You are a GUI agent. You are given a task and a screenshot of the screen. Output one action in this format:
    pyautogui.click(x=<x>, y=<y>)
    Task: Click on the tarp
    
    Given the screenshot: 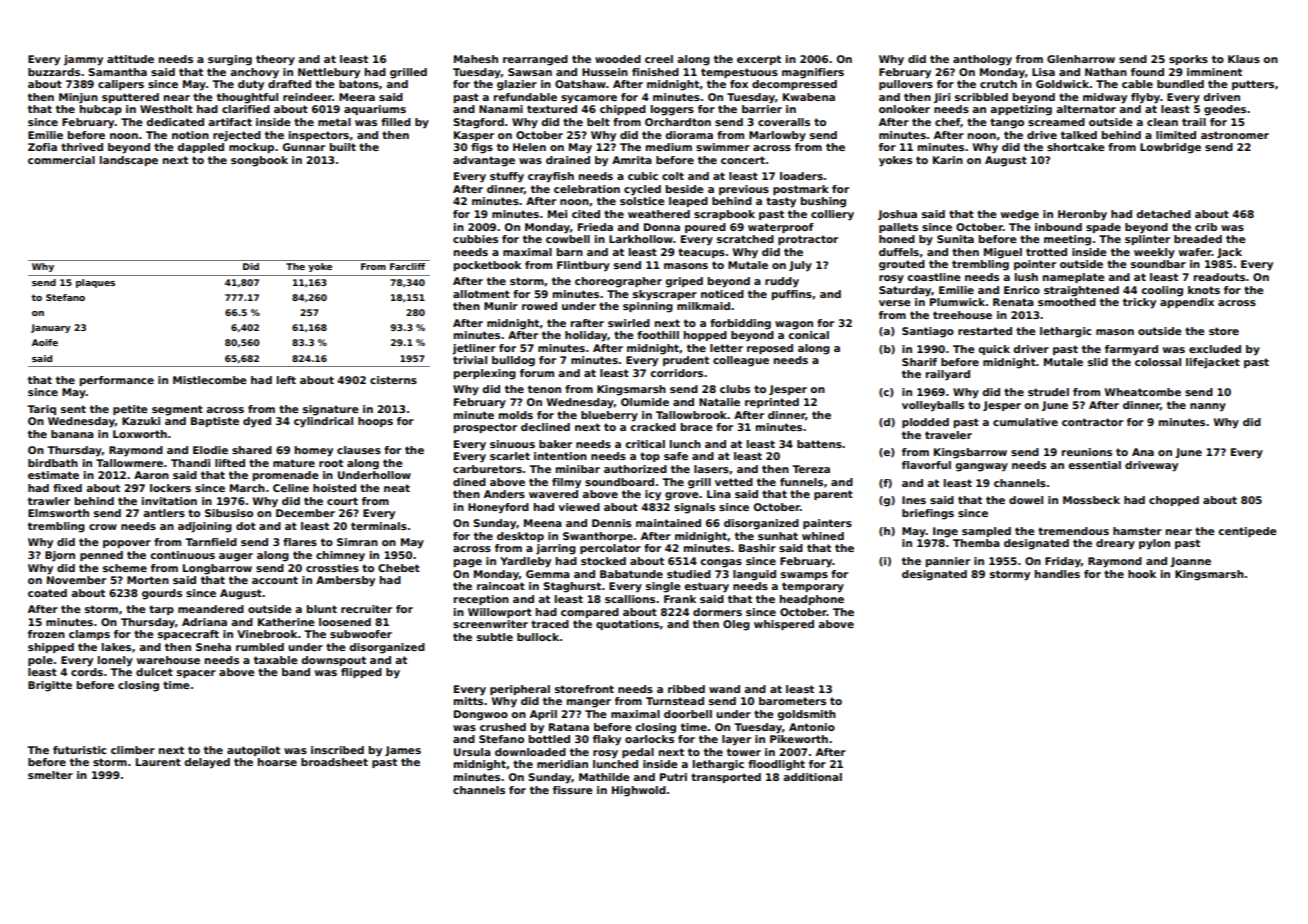 What is the action you would take?
    pyautogui.click(x=161, y=610)
